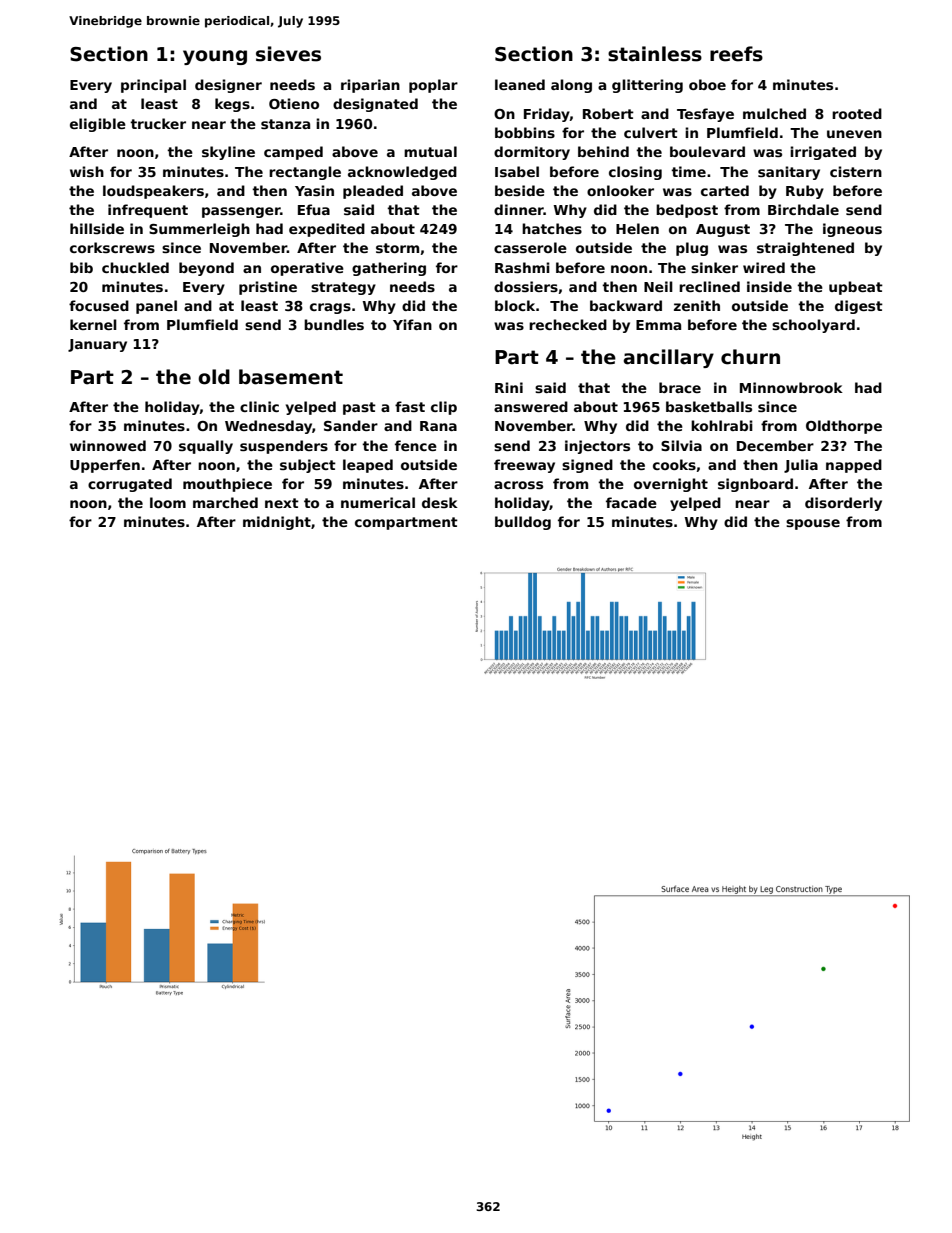 This document has height=1233, width=952. What do you see at coordinates (568, 324) in the document?
I see `rechecked` at bounding box center [568, 324].
